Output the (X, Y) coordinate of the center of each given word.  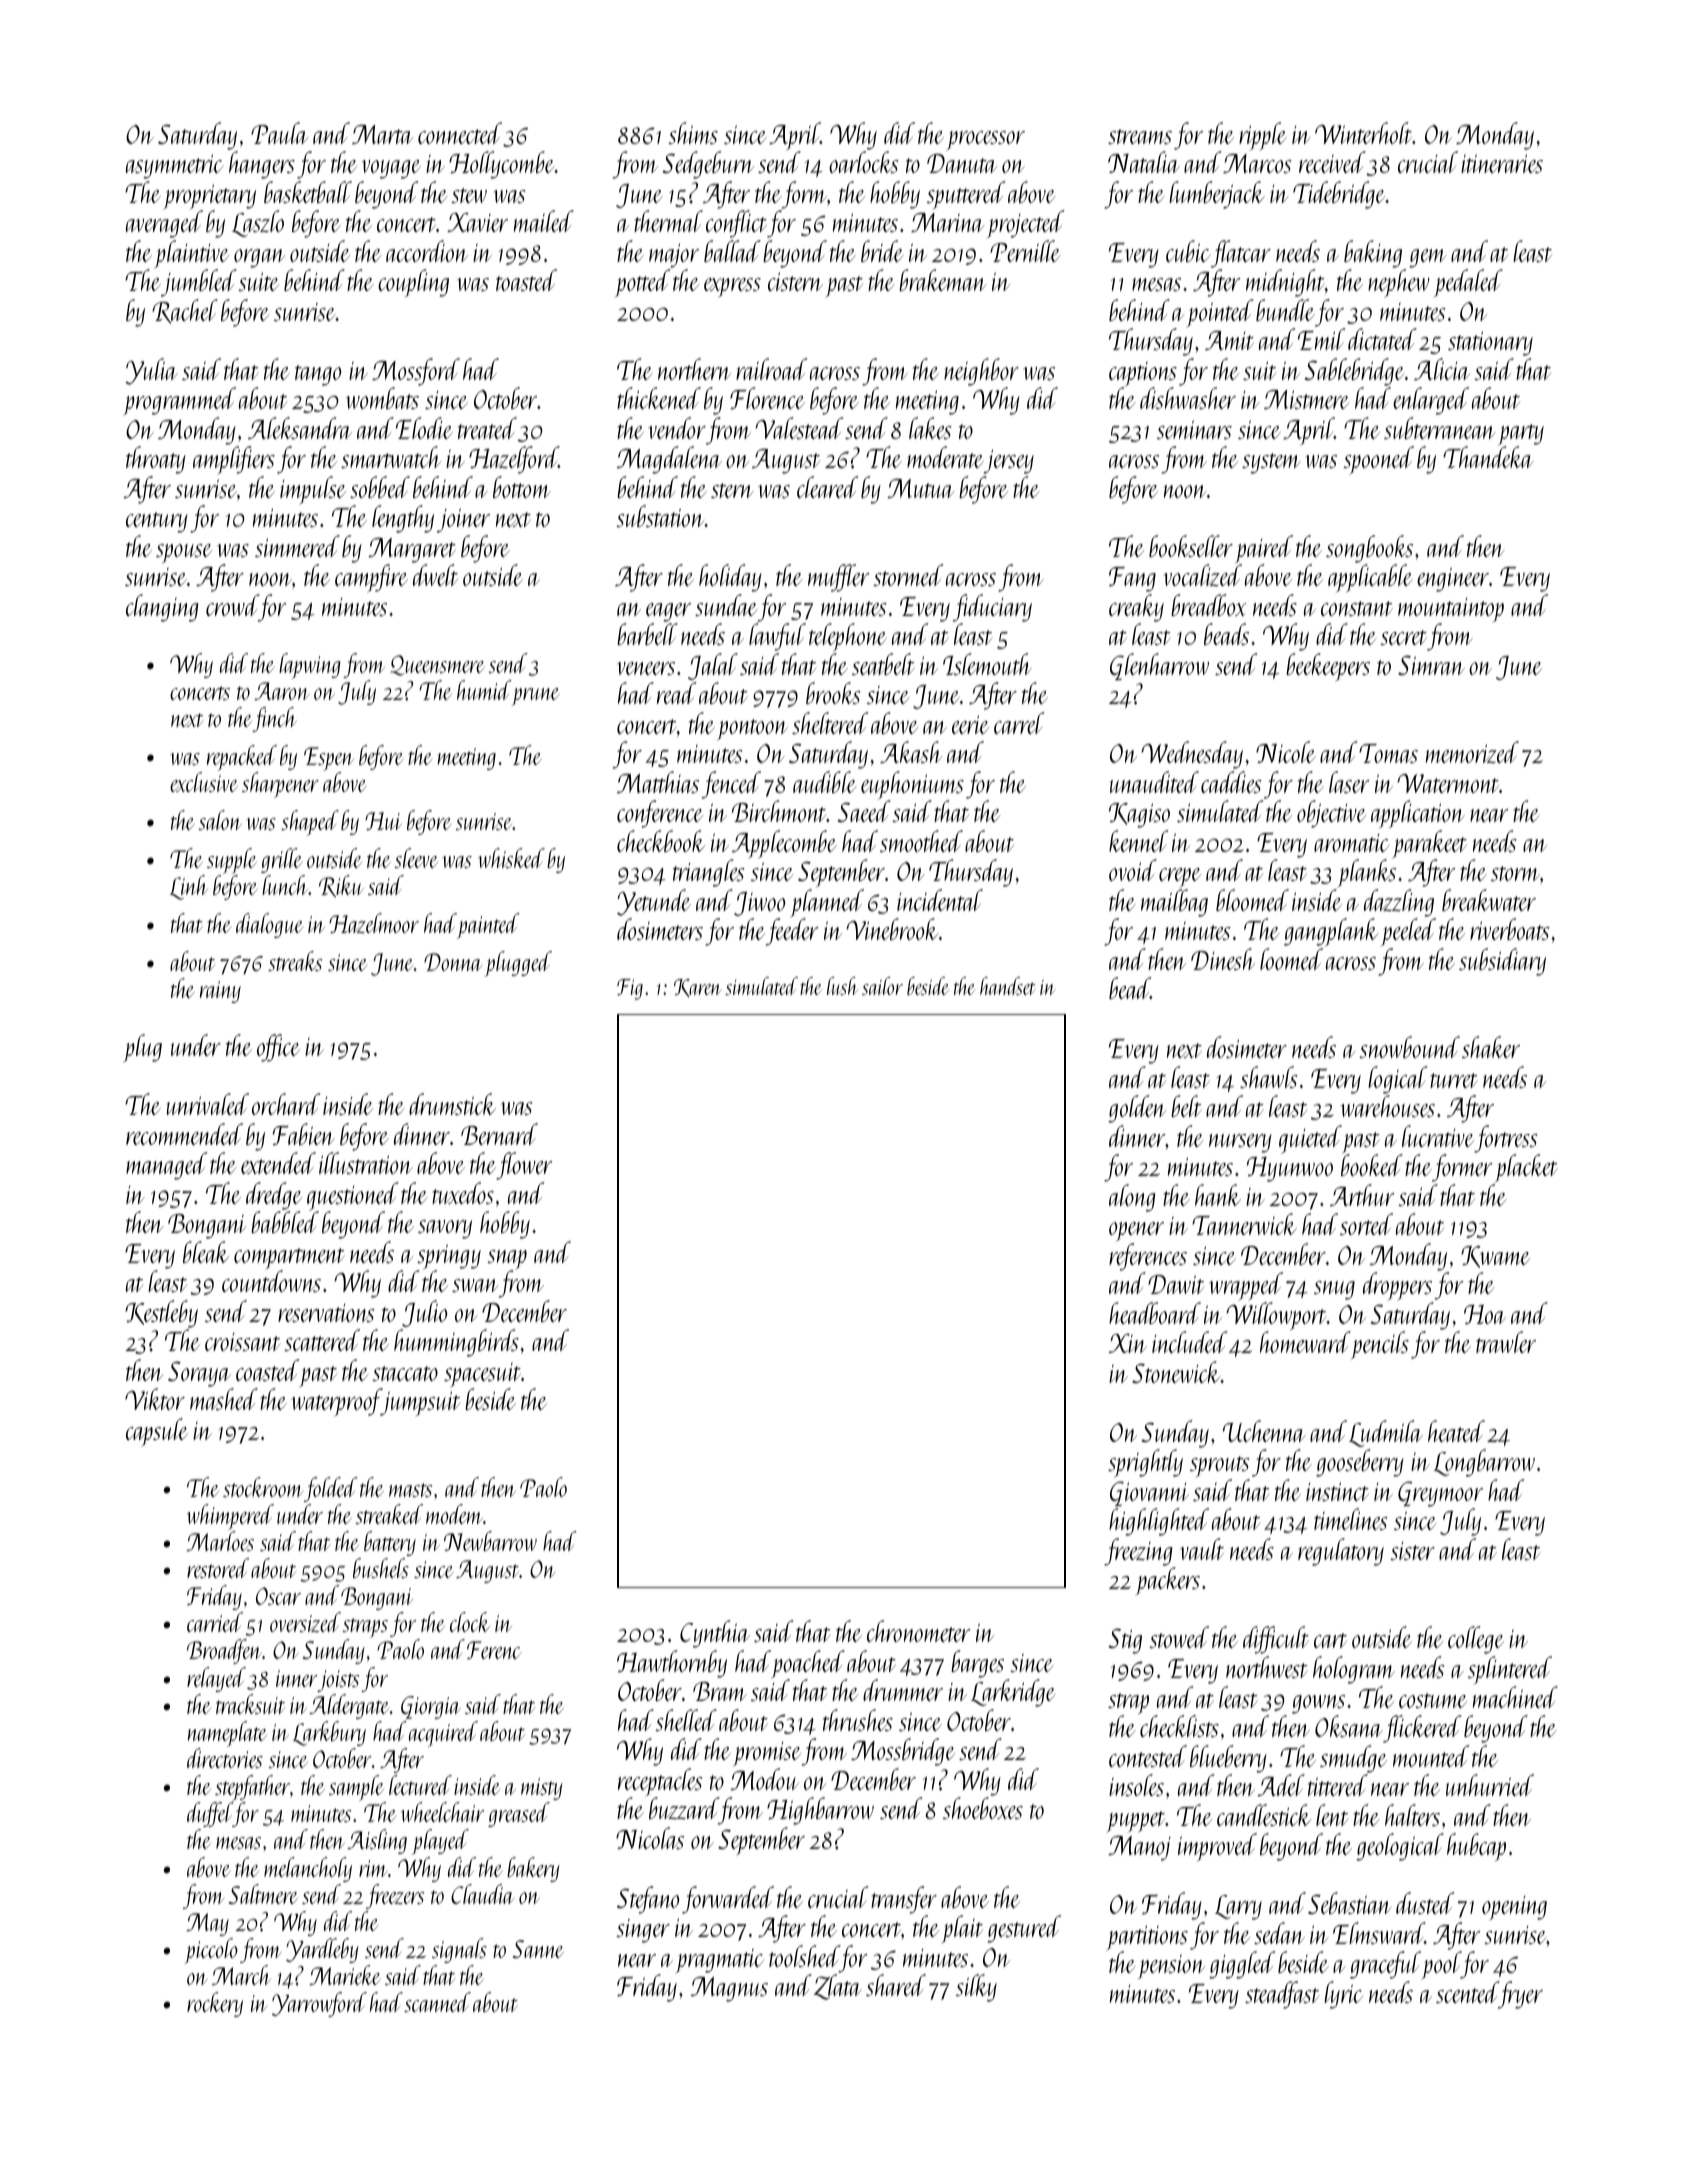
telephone (848, 637)
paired (1264, 549)
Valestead (799, 428)
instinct (1337, 1491)
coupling (413, 283)
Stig (1125, 1641)
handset (1008, 986)
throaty (156, 460)
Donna (453, 962)
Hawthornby (672, 1664)
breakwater (1489, 900)
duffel (210, 1814)
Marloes (220, 1541)
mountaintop (1451, 610)
